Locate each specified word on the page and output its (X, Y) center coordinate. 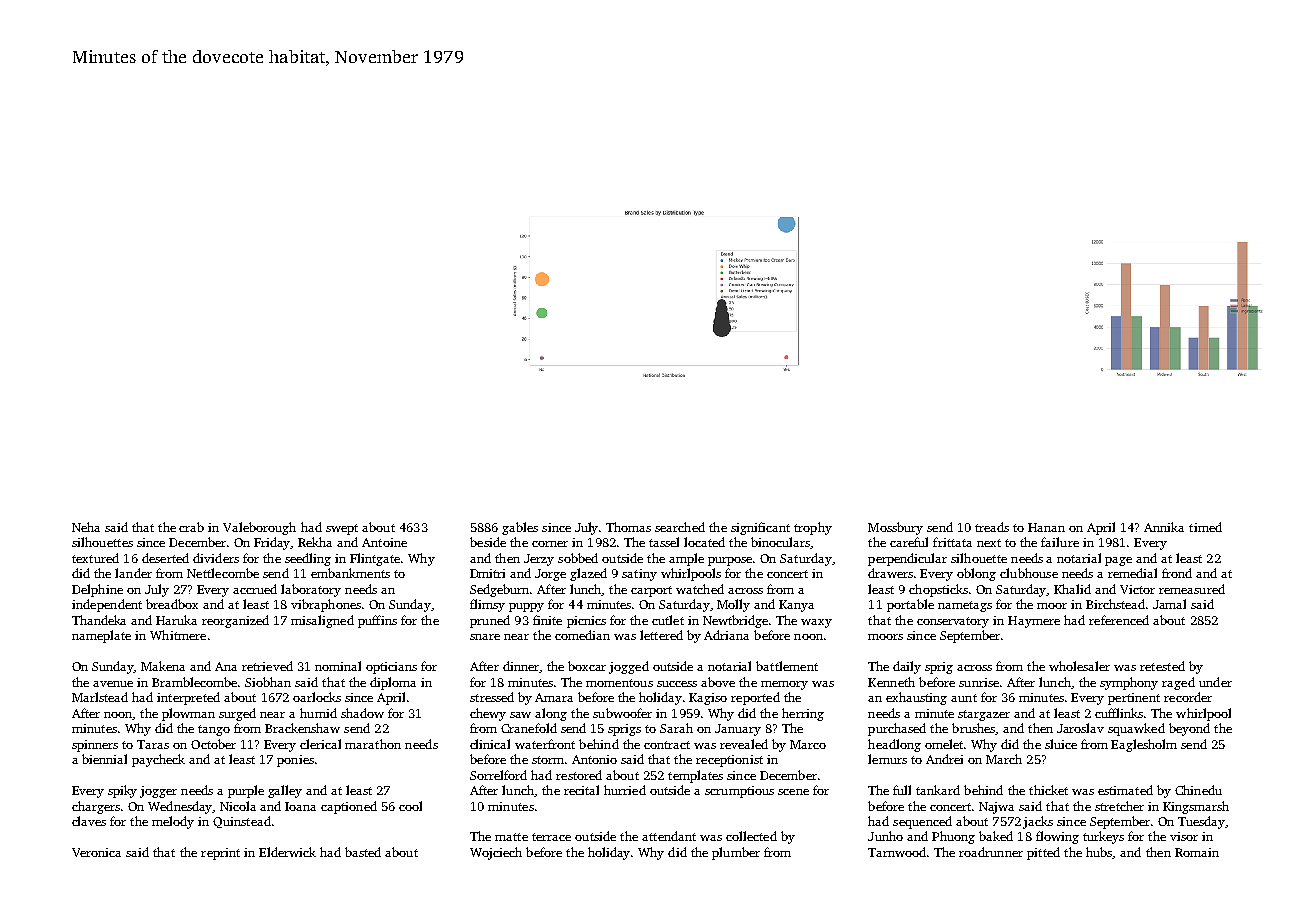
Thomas (628, 527)
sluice (1061, 744)
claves (89, 821)
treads (992, 527)
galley (285, 791)
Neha (86, 527)
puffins (377, 621)
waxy (816, 623)
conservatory (953, 622)
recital (581, 790)
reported (755, 698)
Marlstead (100, 697)
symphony (1129, 683)
